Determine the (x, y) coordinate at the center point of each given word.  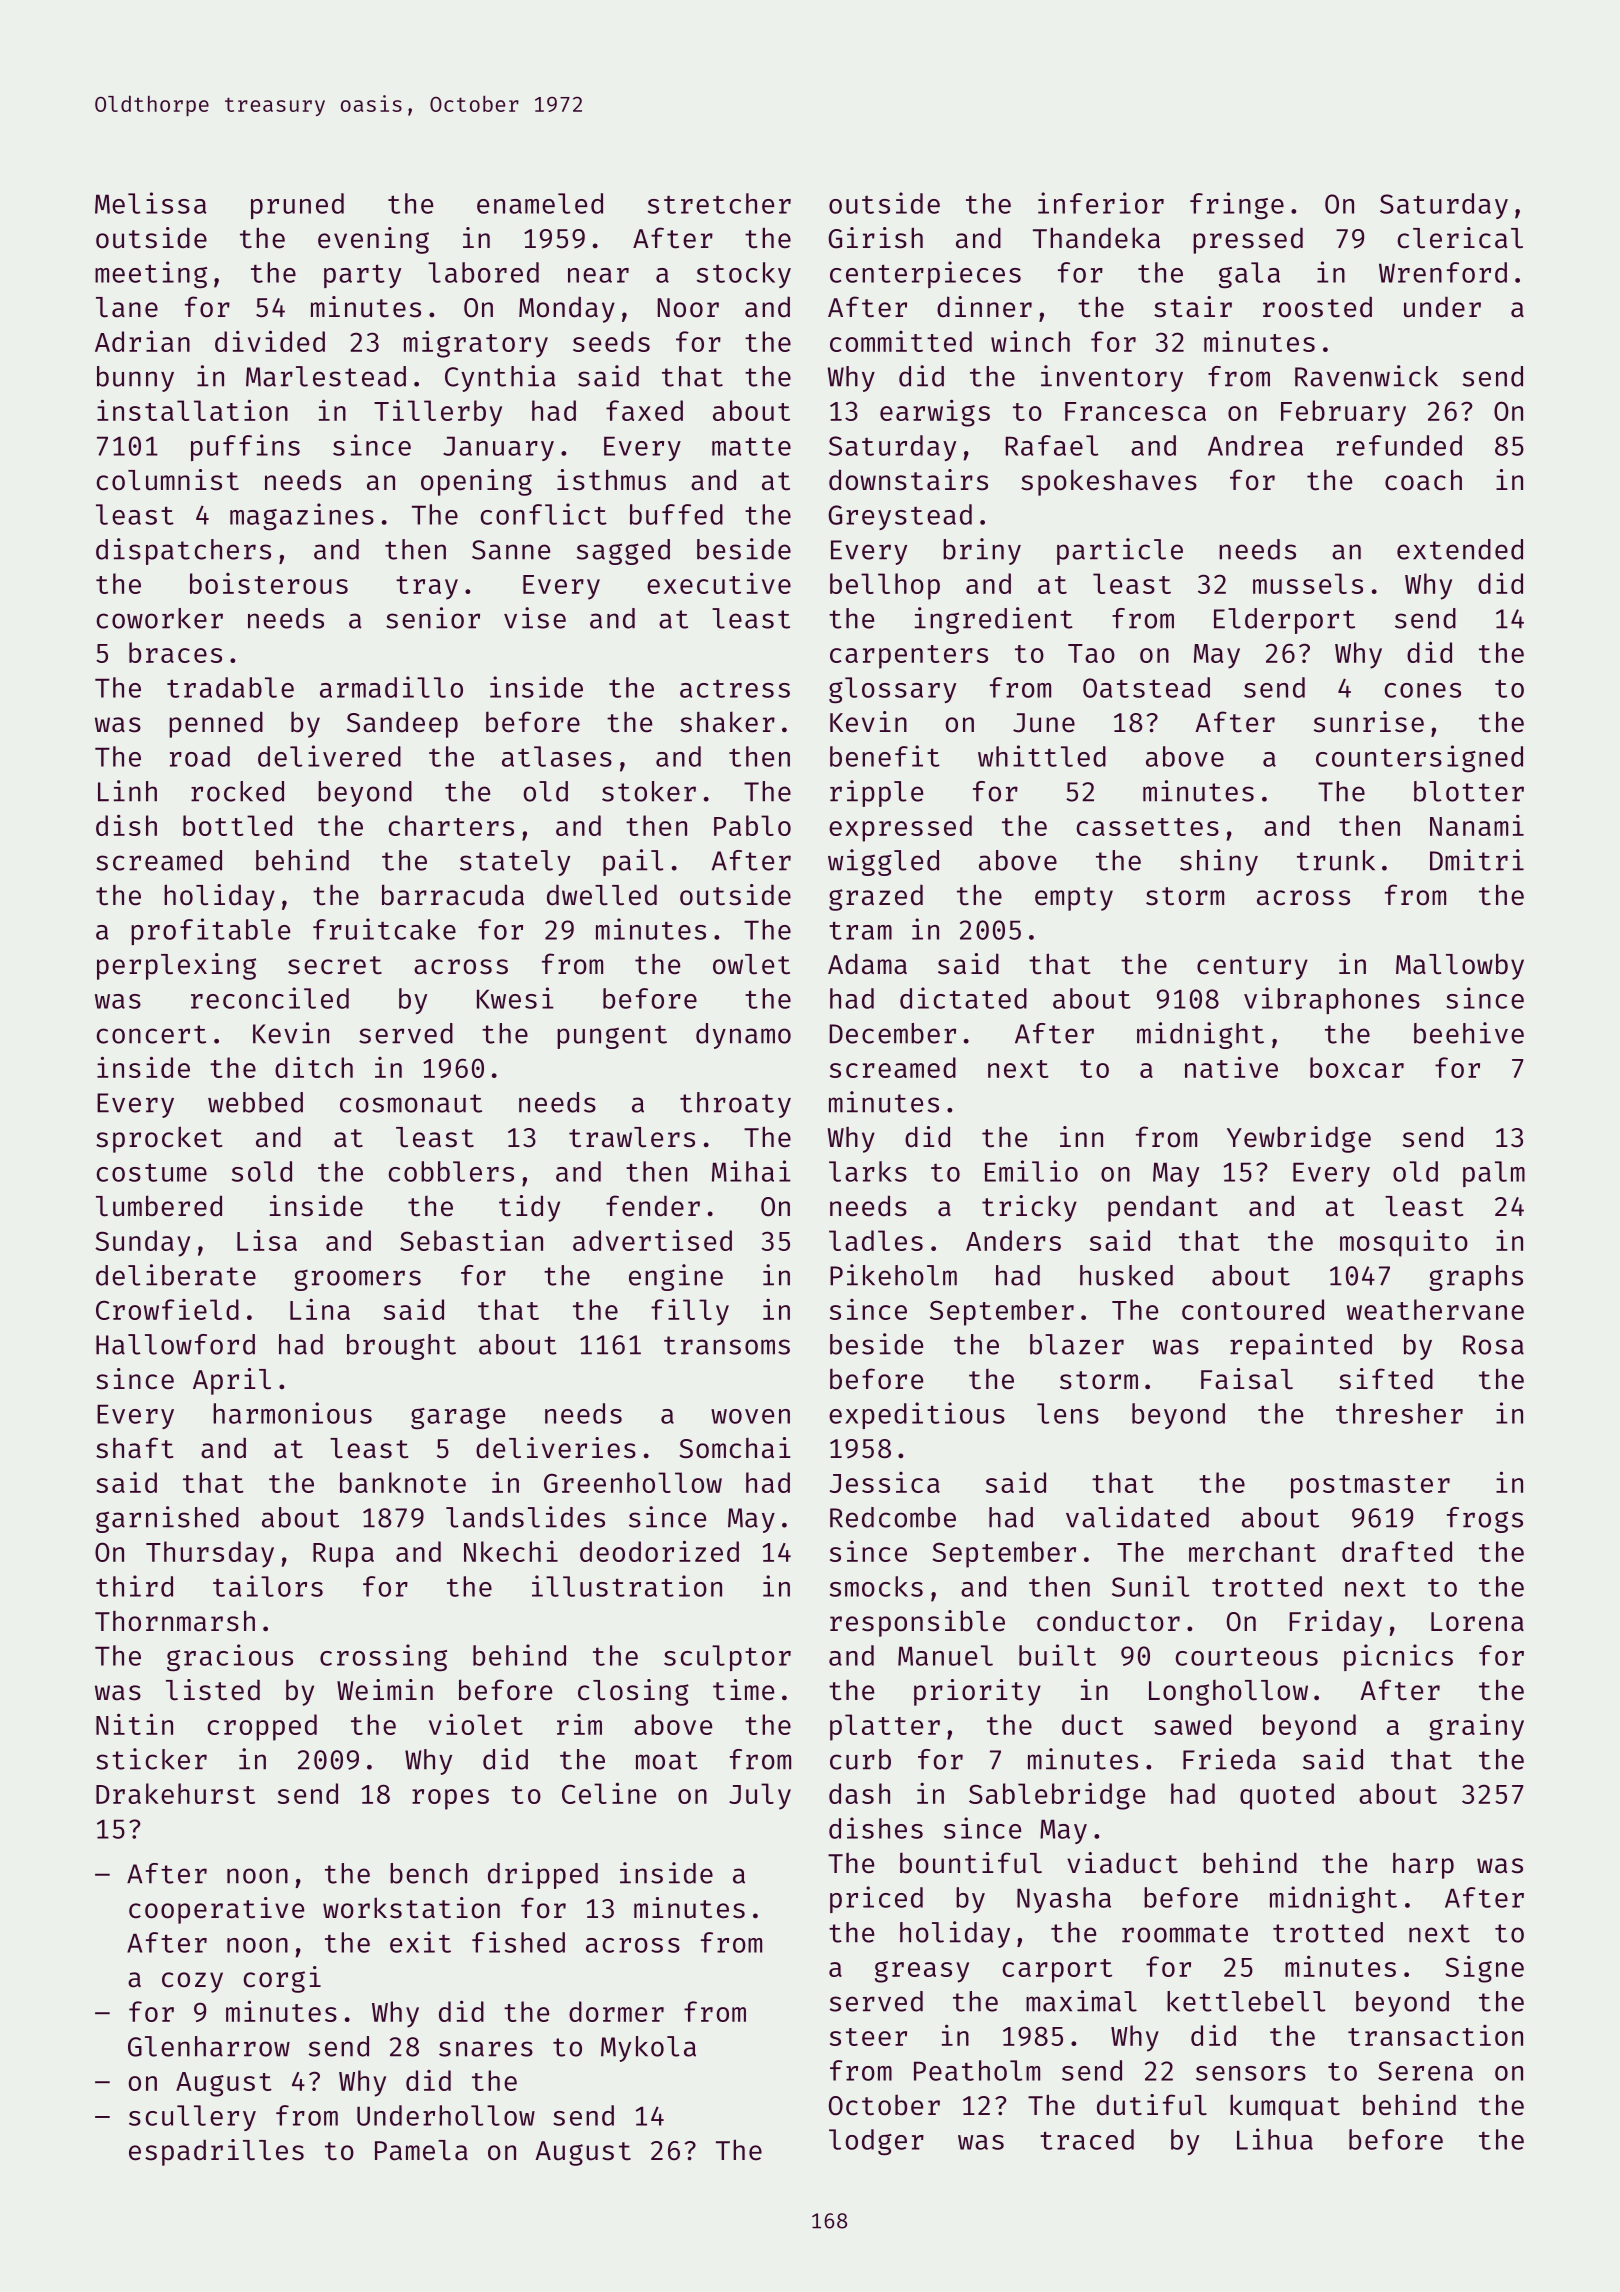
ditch (314, 1067)
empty (1074, 899)
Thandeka (1096, 238)
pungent (612, 1037)
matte (751, 446)
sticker (151, 1759)
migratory (476, 344)
